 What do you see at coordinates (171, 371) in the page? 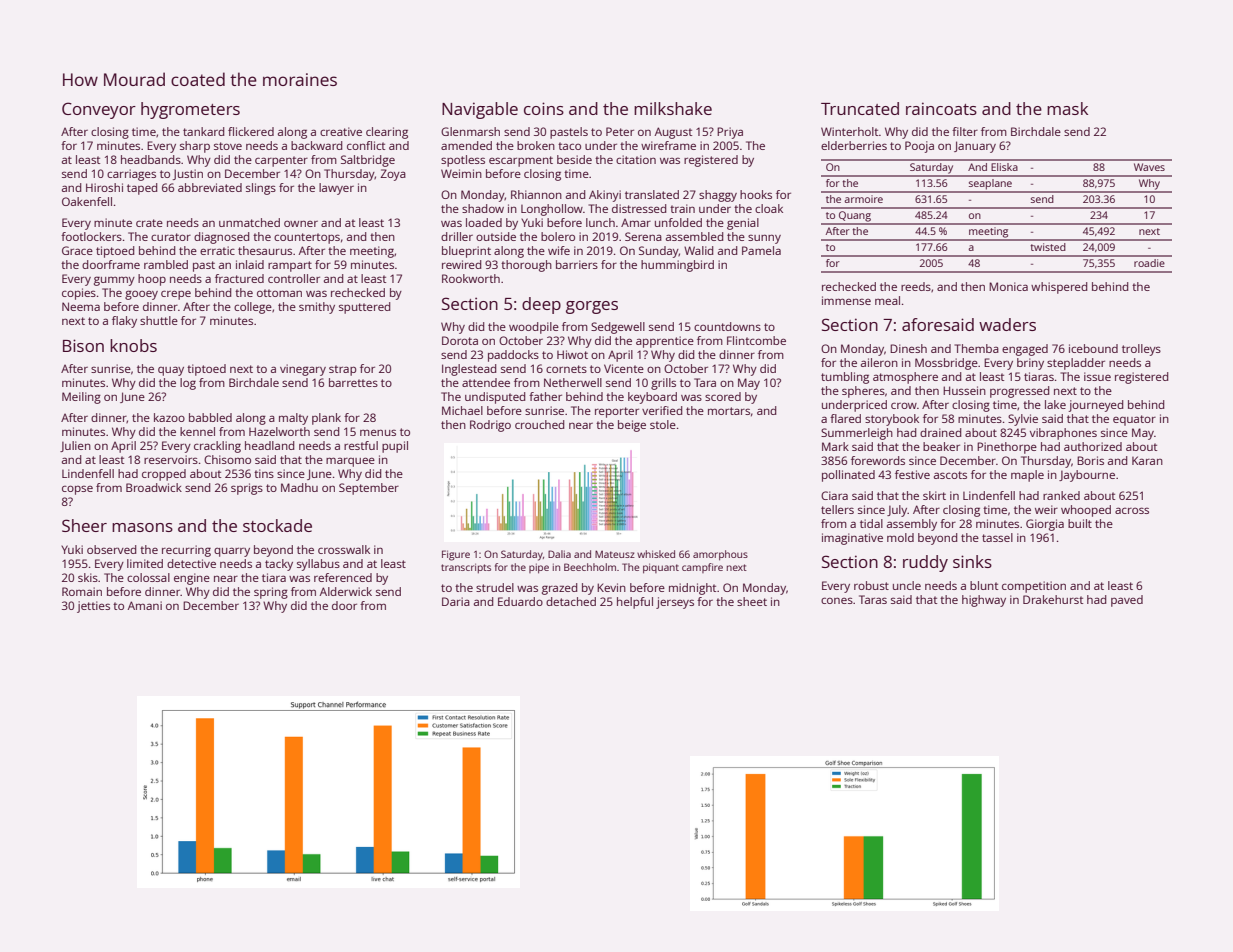
I see `quay` at bounding box center [171, 371].
